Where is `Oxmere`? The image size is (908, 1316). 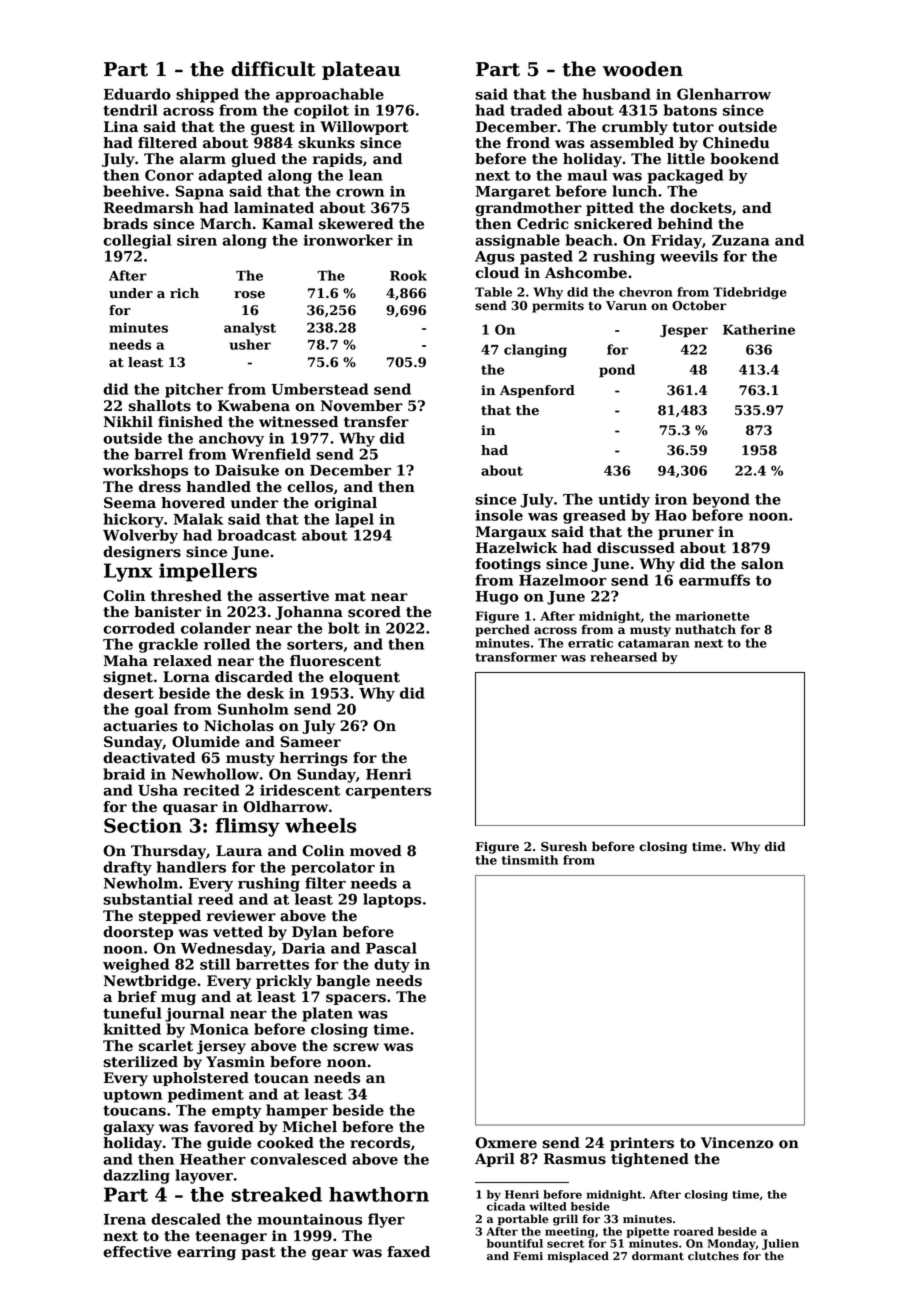
Oxmere is located at coordinates (506, 1143).
